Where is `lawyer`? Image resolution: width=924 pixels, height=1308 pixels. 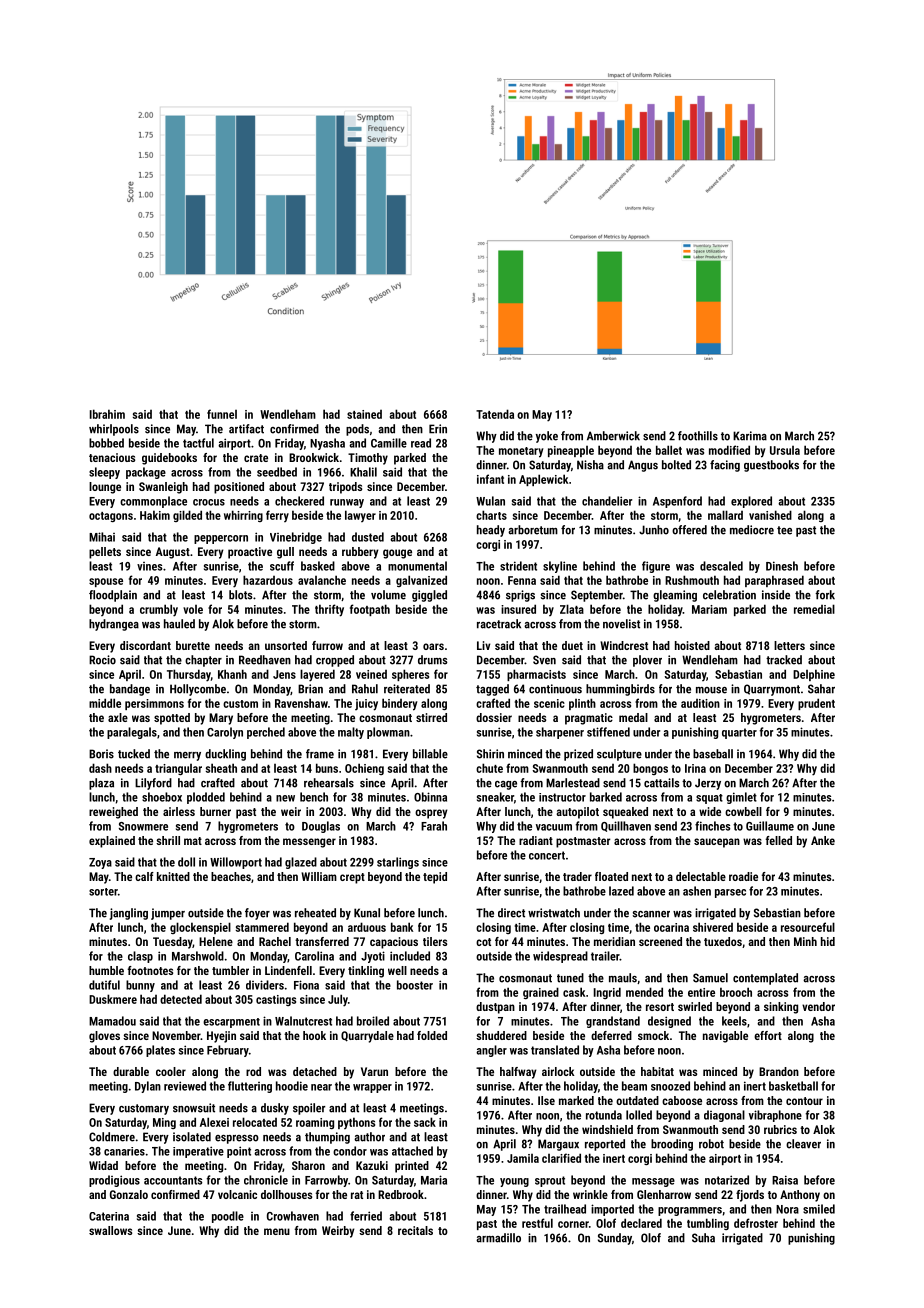
lawyer is located at coordinates (360, 516).
